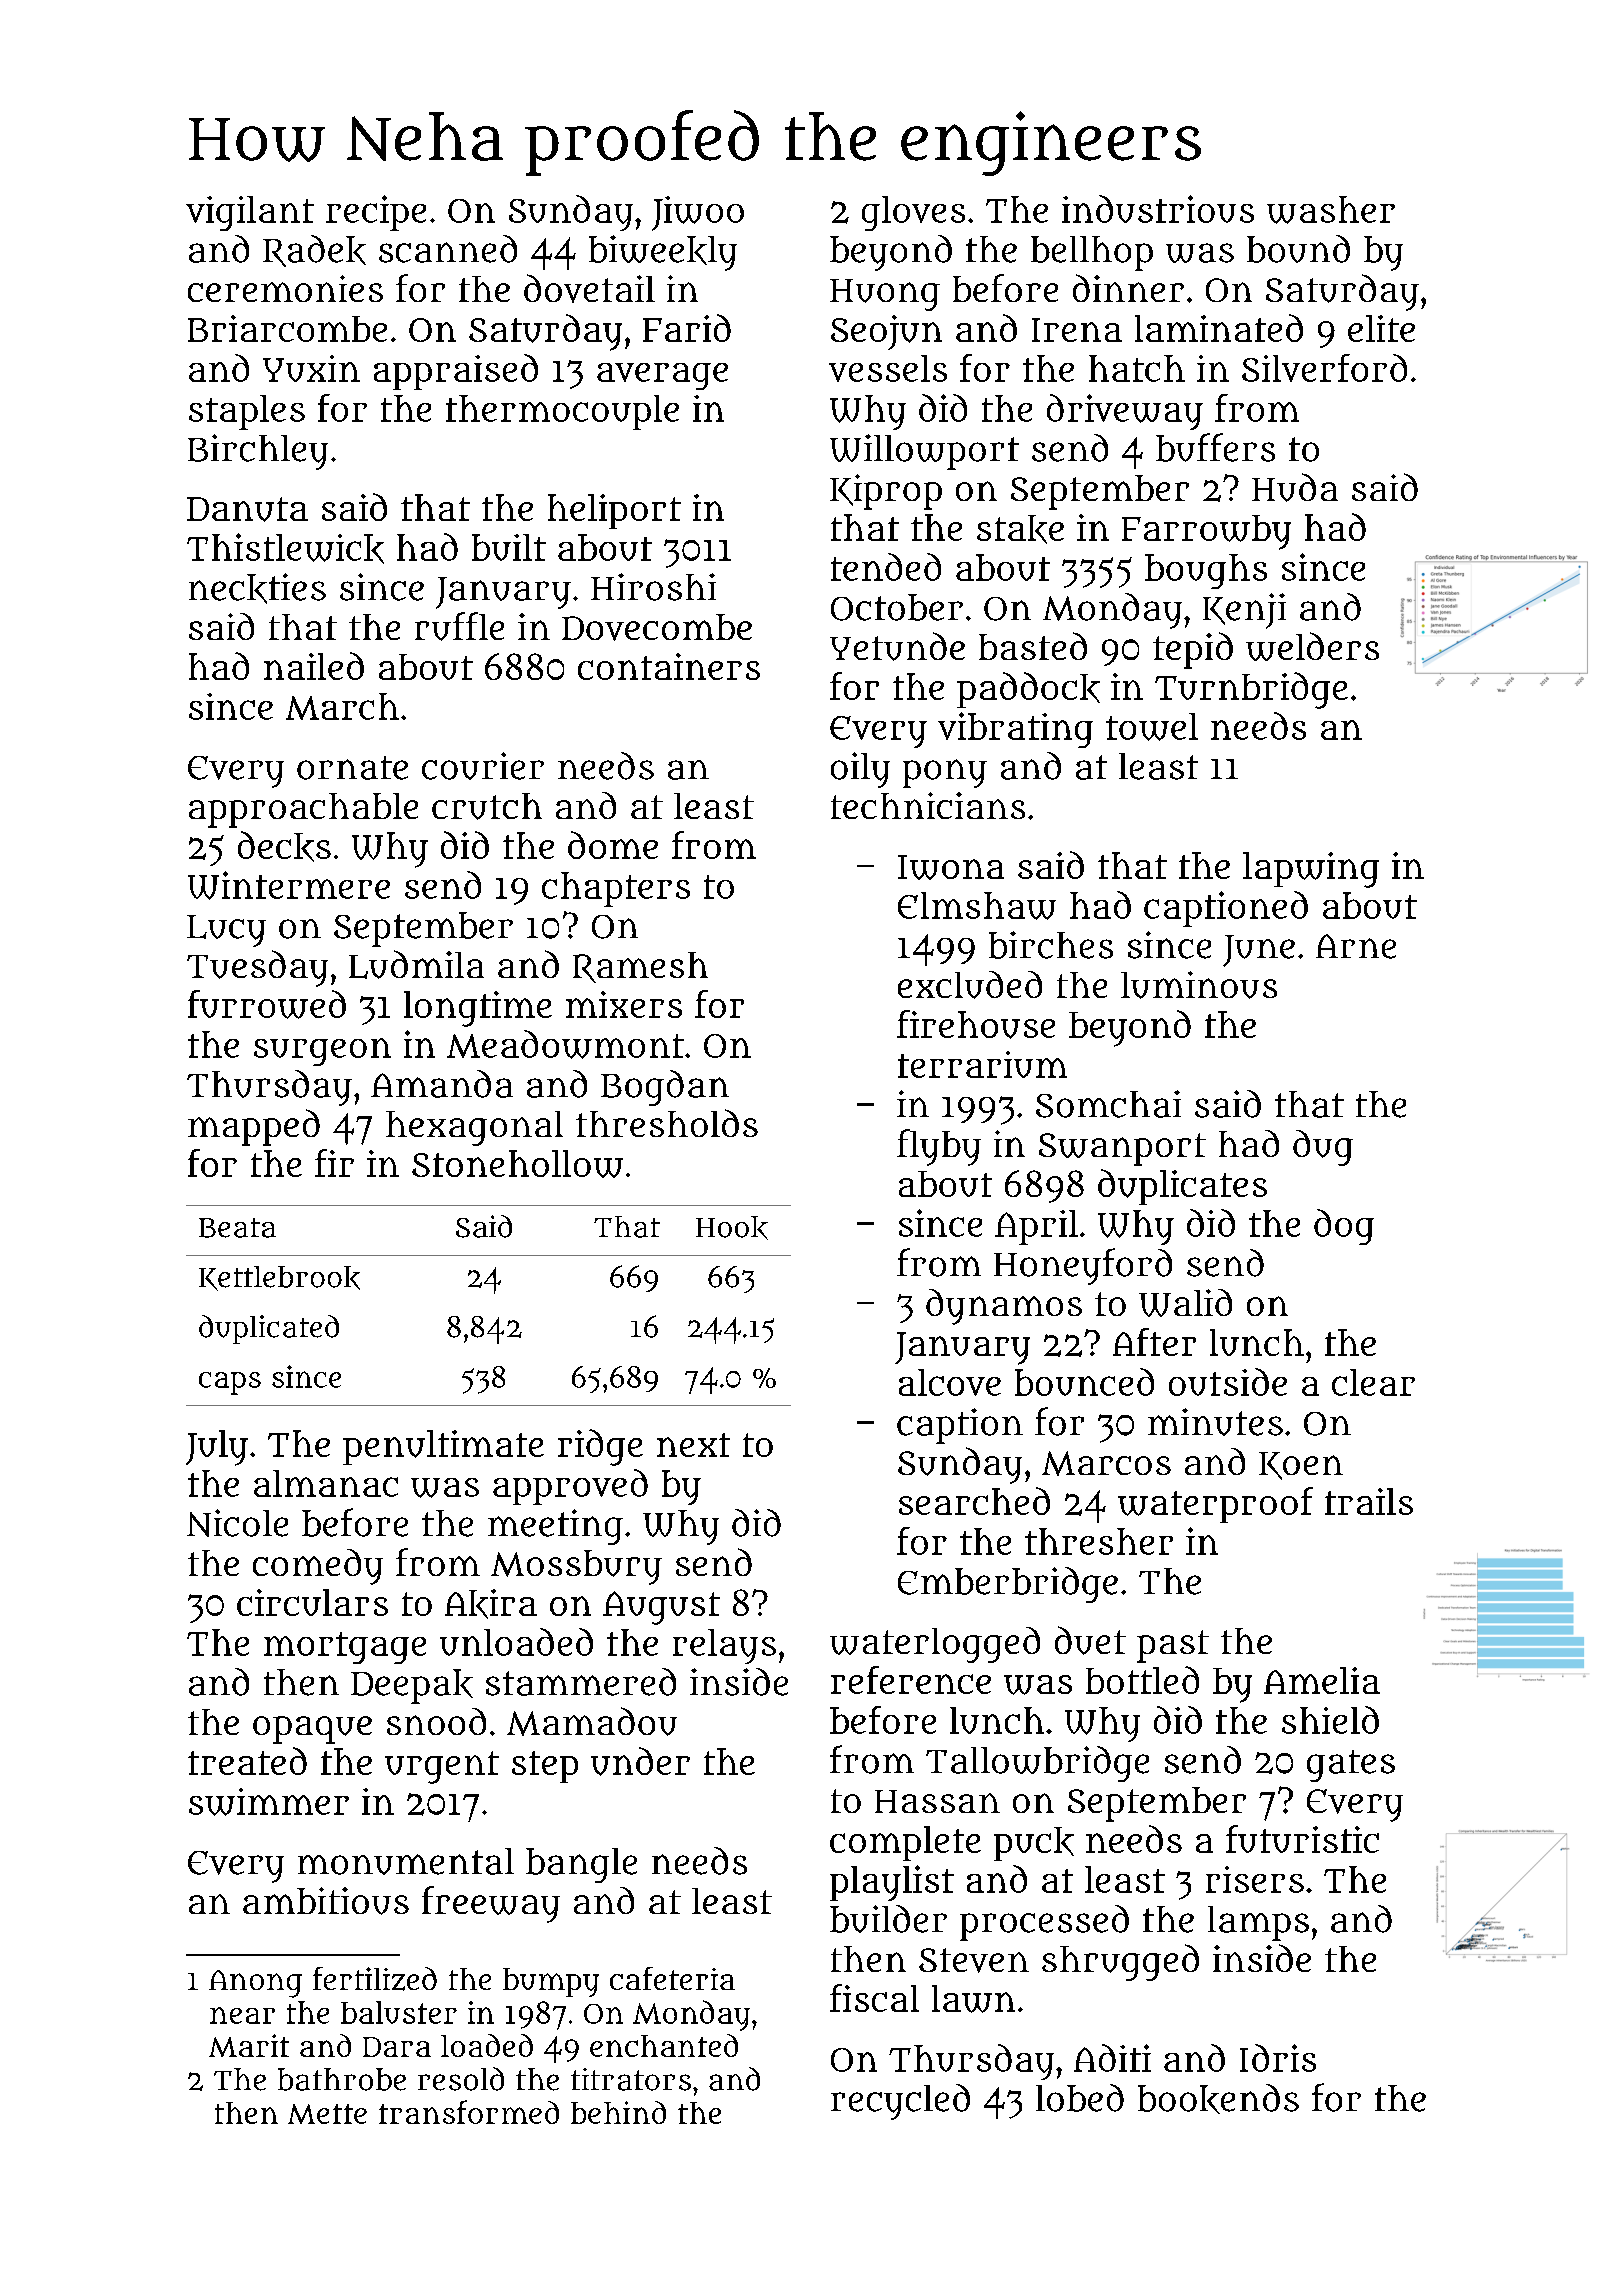 The image size is (1620, 2292). What do you see at coordinates (311, 368) in the screenshot?
I see `Yuxin` at bounding box center [311, 368].
